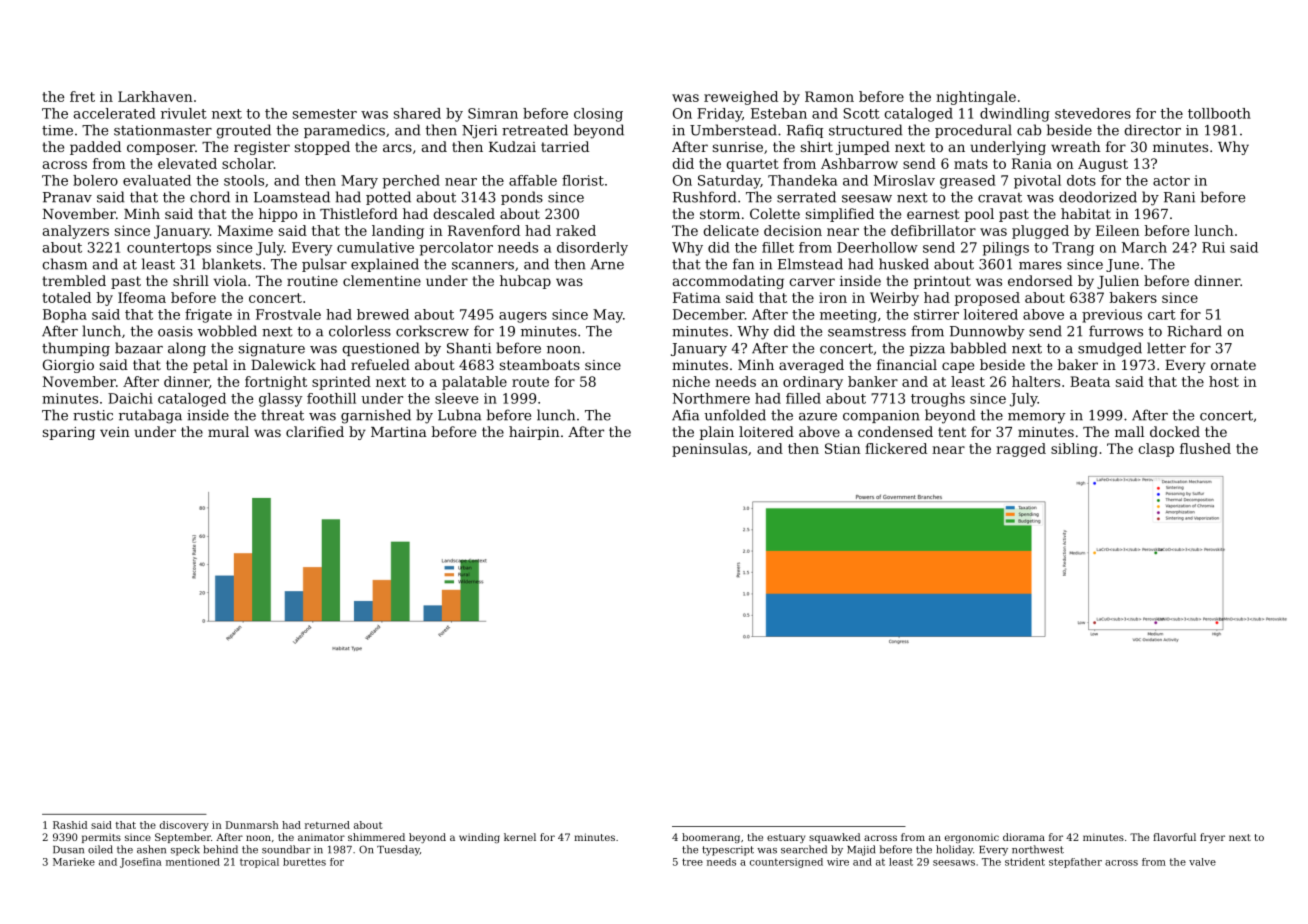  I want to click on mural, so click(228, 431).
